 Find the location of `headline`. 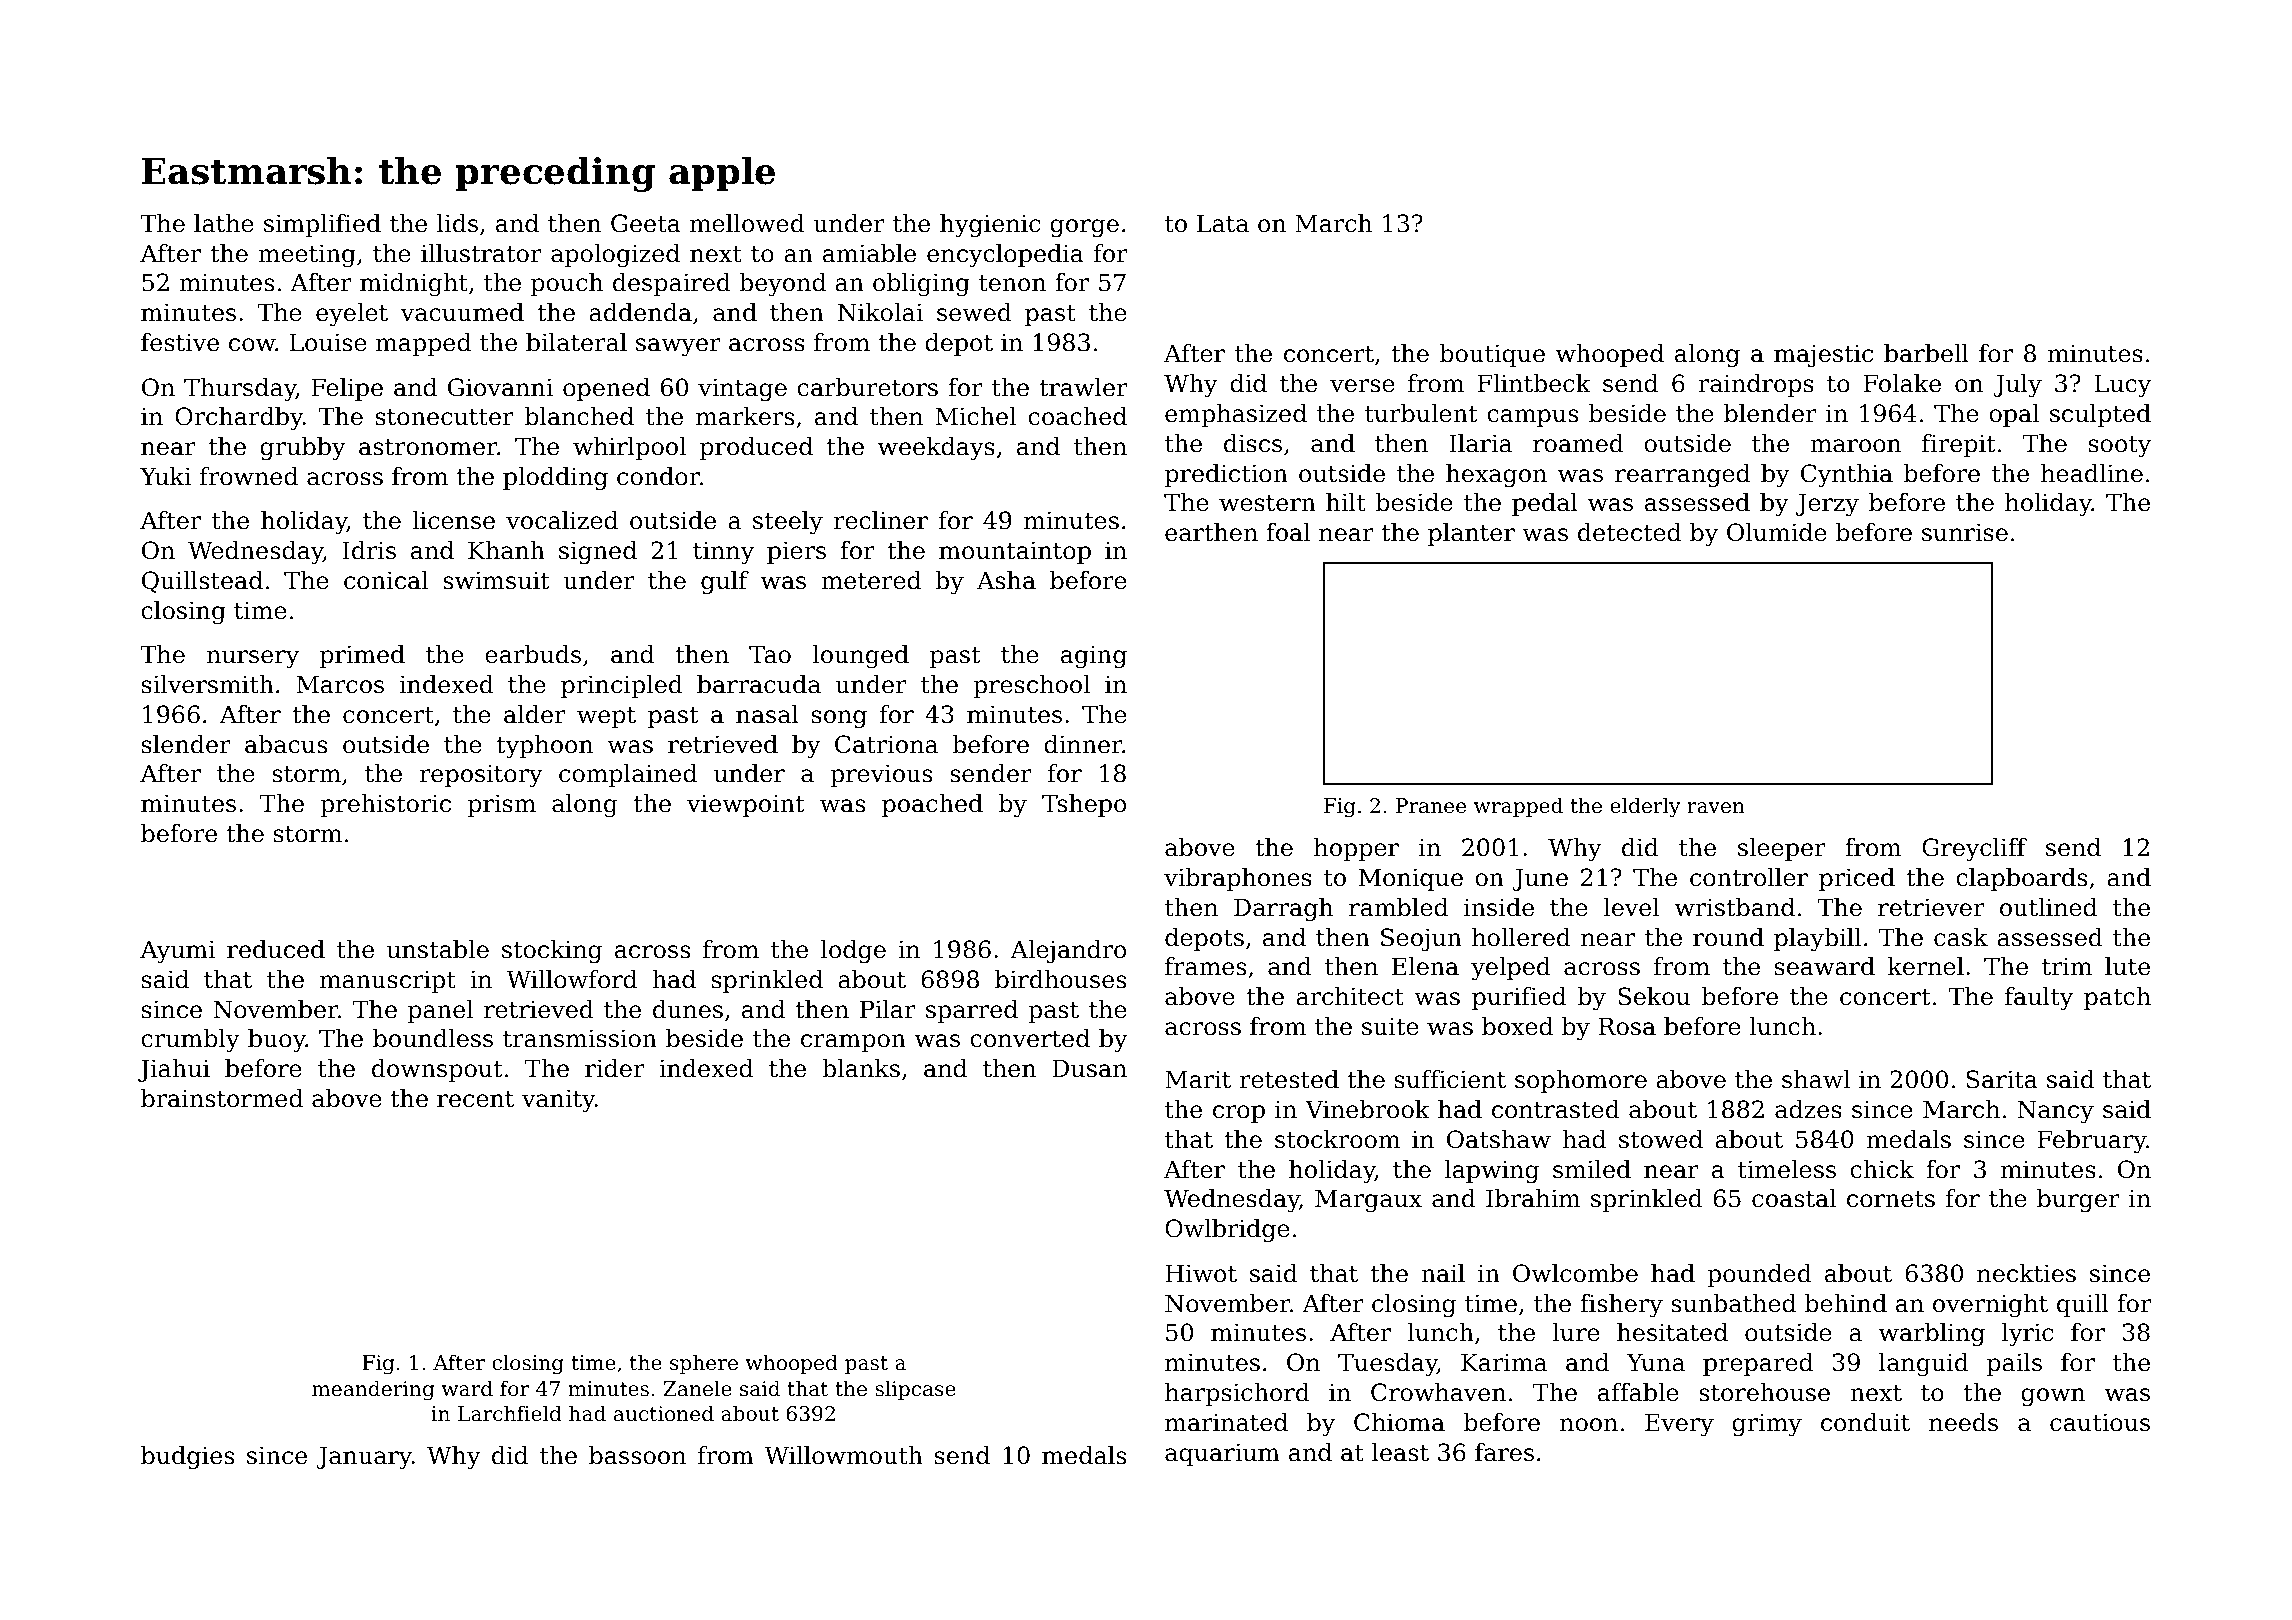

headline is located at coordinates (2092, 473).
